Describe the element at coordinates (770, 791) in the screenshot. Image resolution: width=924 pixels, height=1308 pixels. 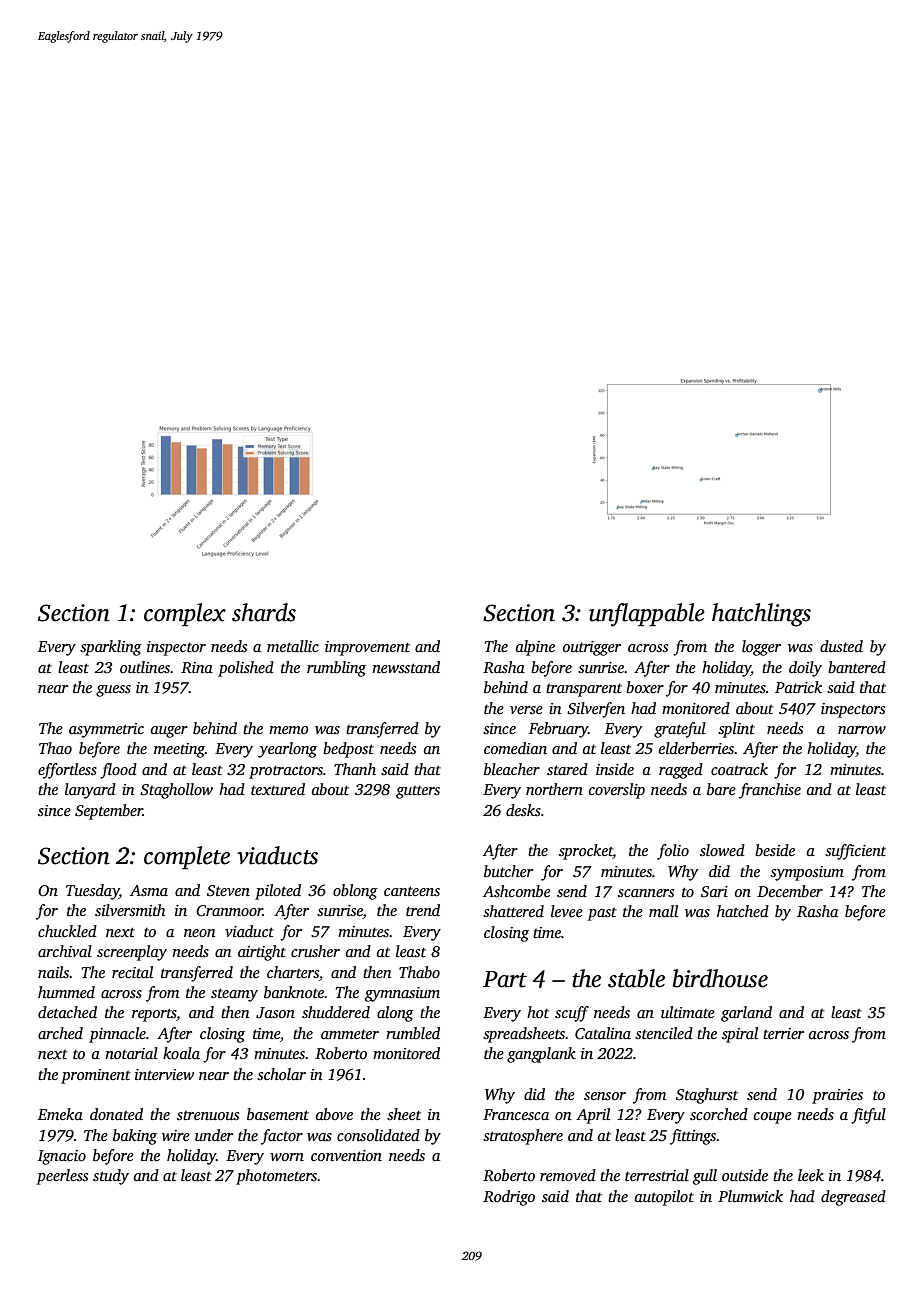
I see `franchise` at that location.
